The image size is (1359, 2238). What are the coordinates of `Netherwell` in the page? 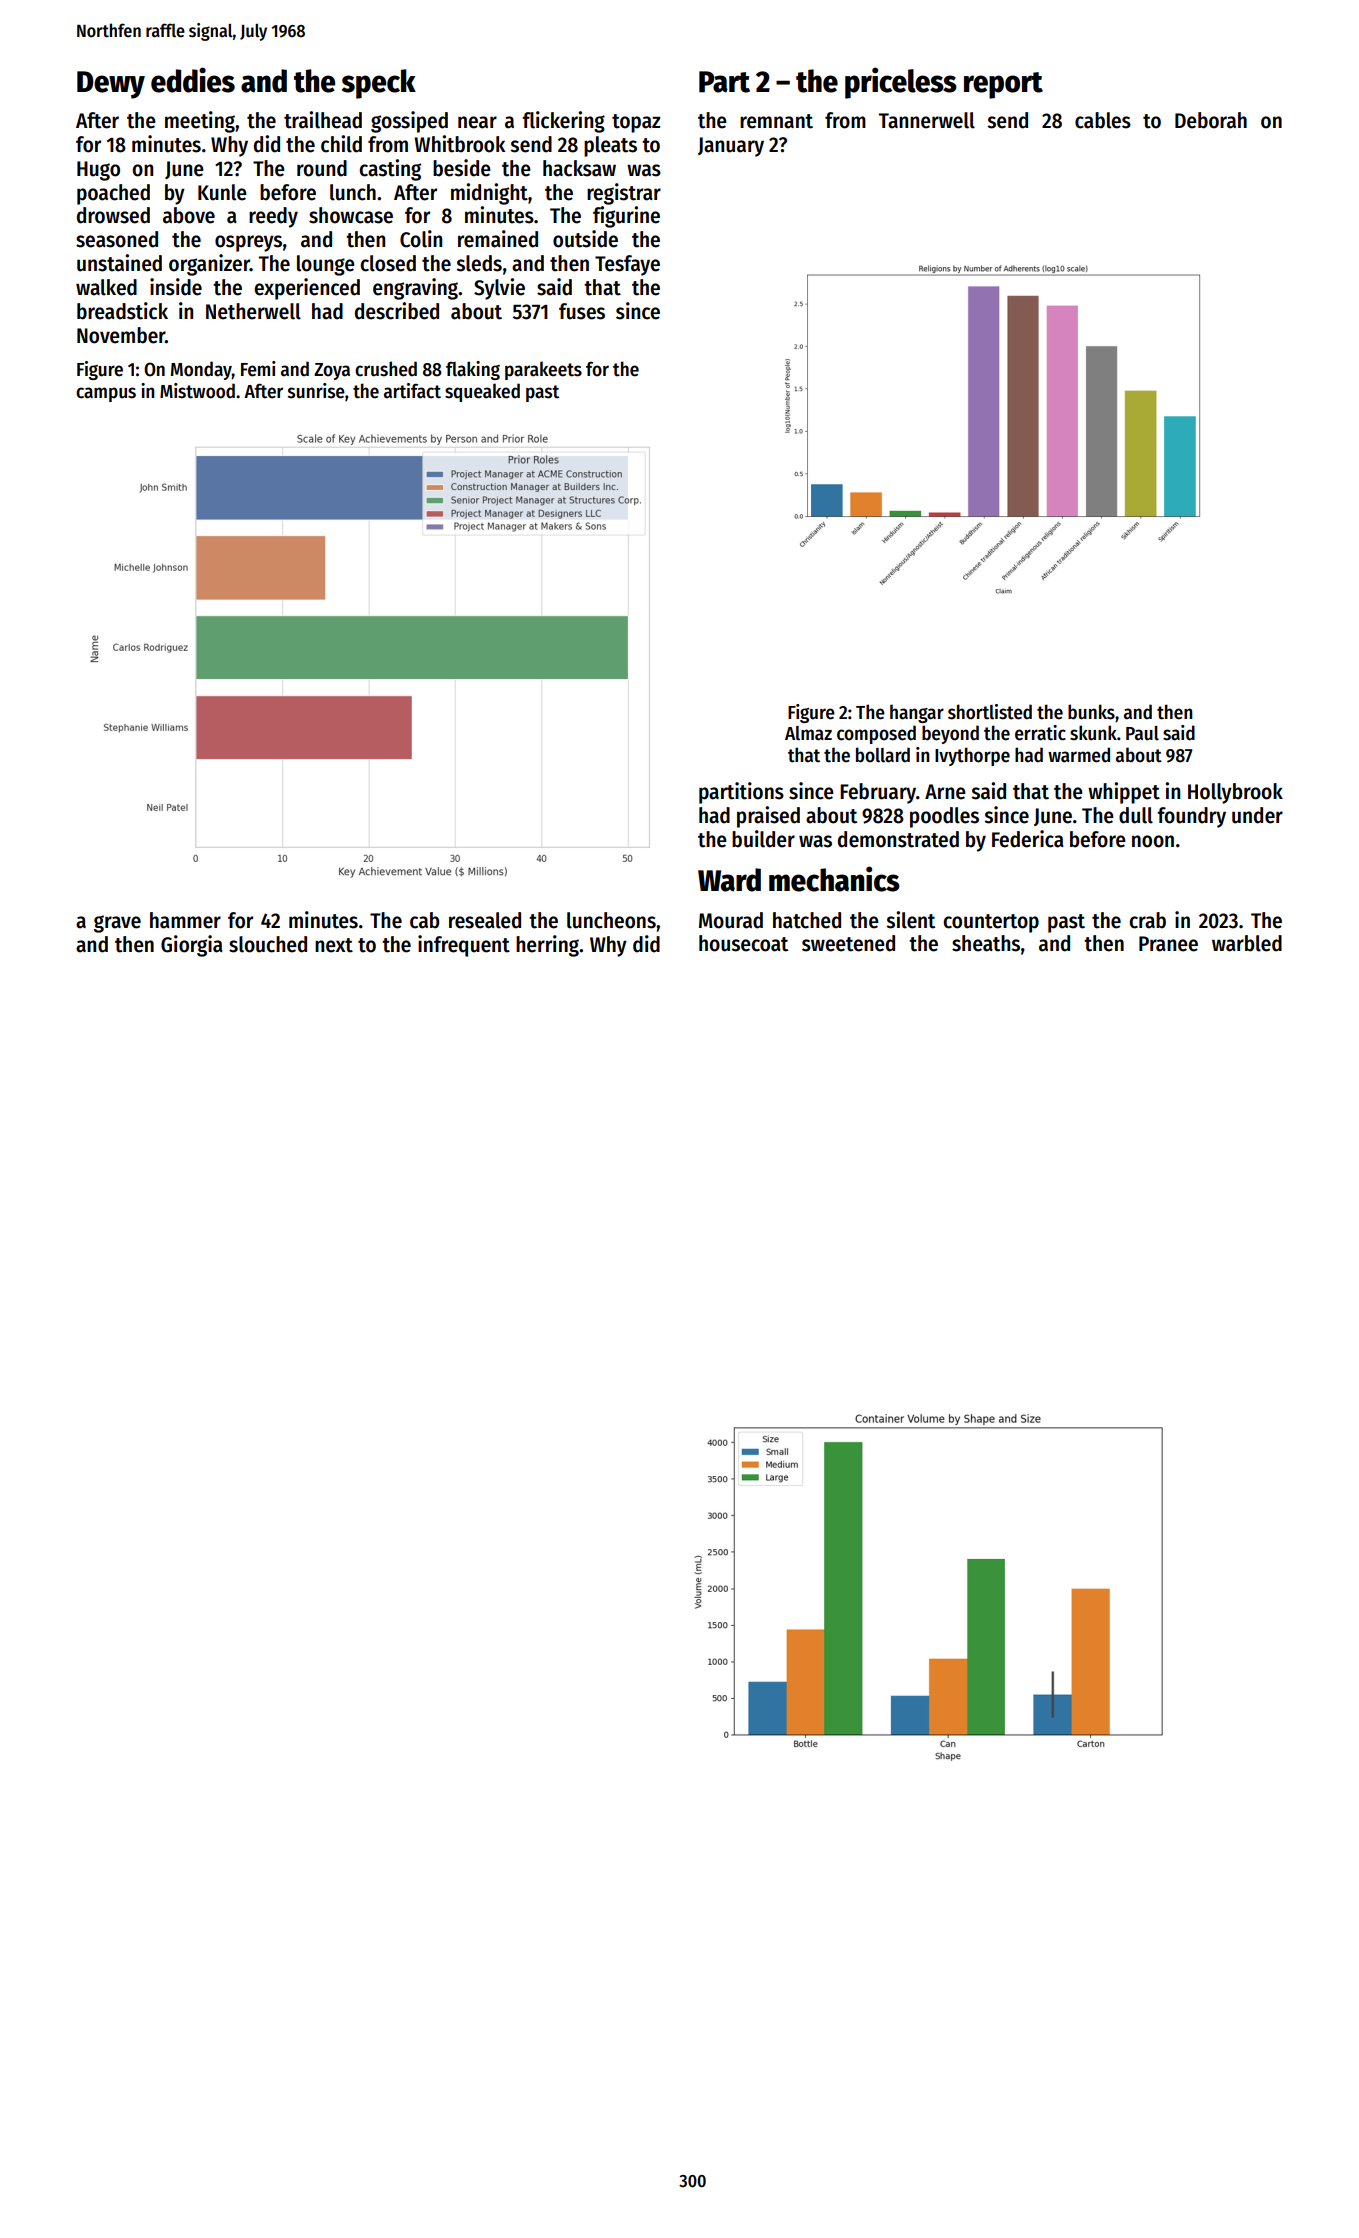 It's located at (253, 311).
